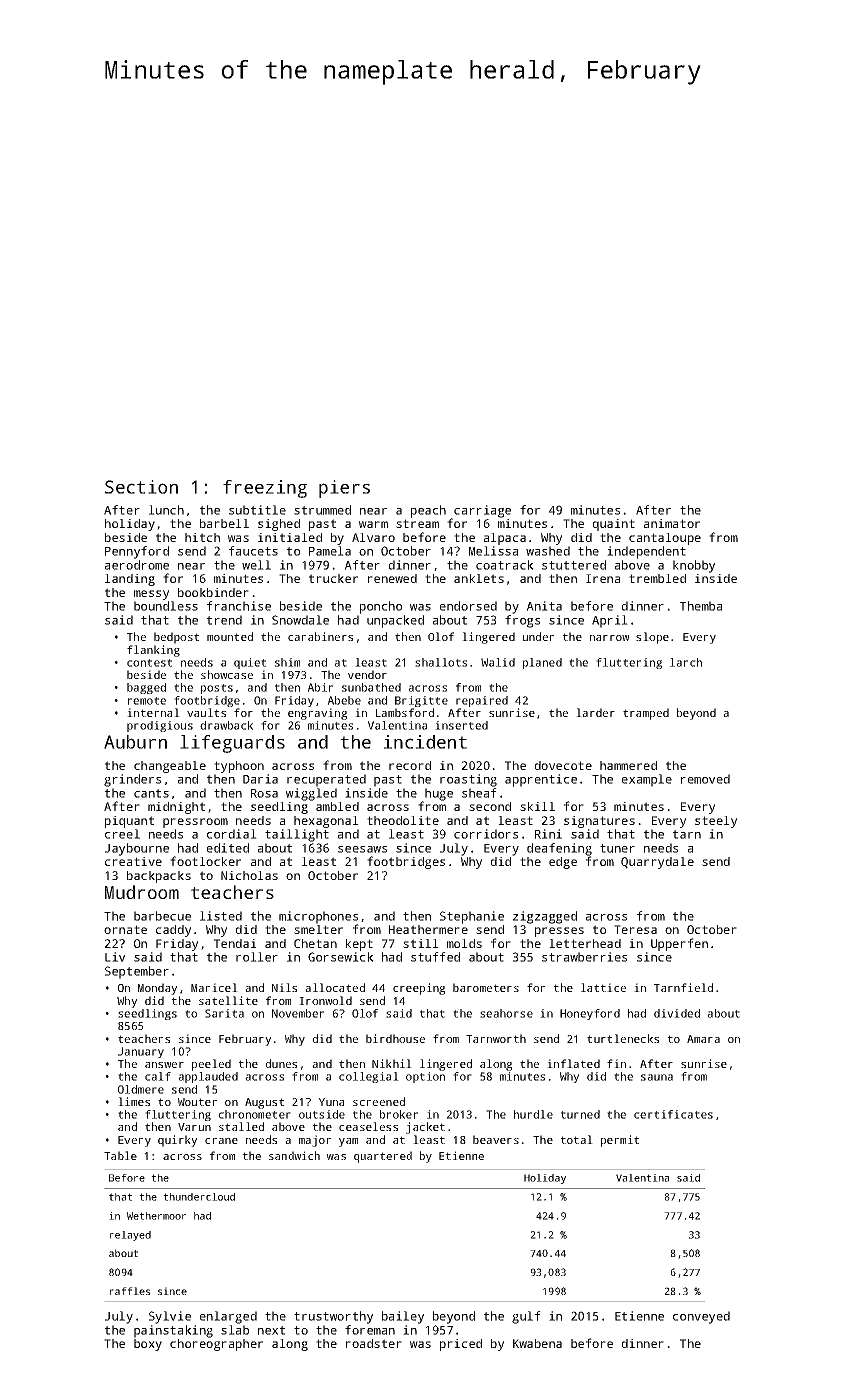  Describe the element at coordinates (344, 489) in the image. I see `piers` at that location.
